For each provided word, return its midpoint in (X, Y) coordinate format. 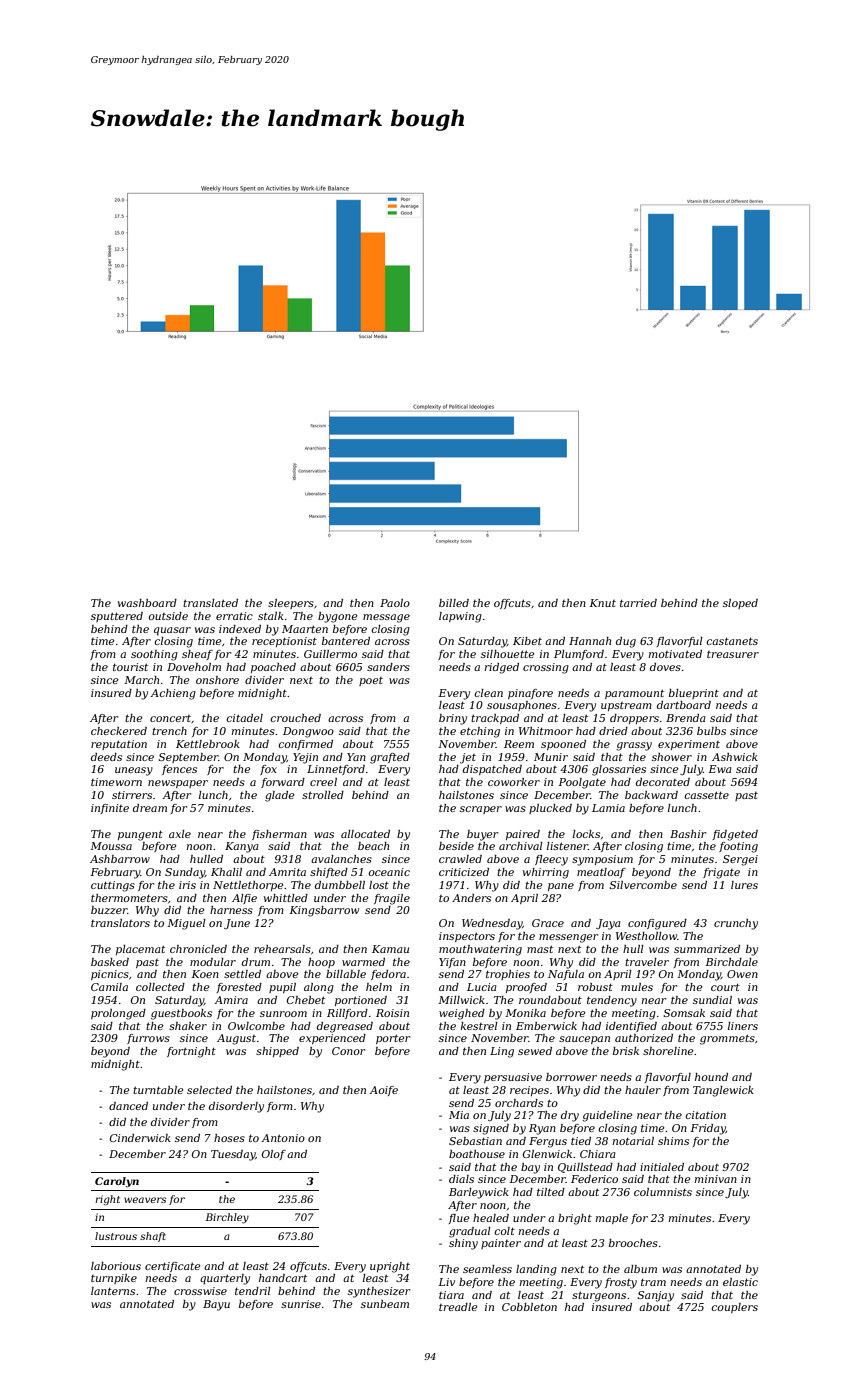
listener (567, 846)
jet (468, 758)
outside (168, 616)
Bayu (216, 1305)
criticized (464, 872)
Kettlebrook (208, 744)
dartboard (684, 705)
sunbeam (385, 1304)
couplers (734, 1308)
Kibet (527, 641)
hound (711, 1077)
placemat (140, 950)
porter (393, 1039)
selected (209, 1090)
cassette (706, 795)
